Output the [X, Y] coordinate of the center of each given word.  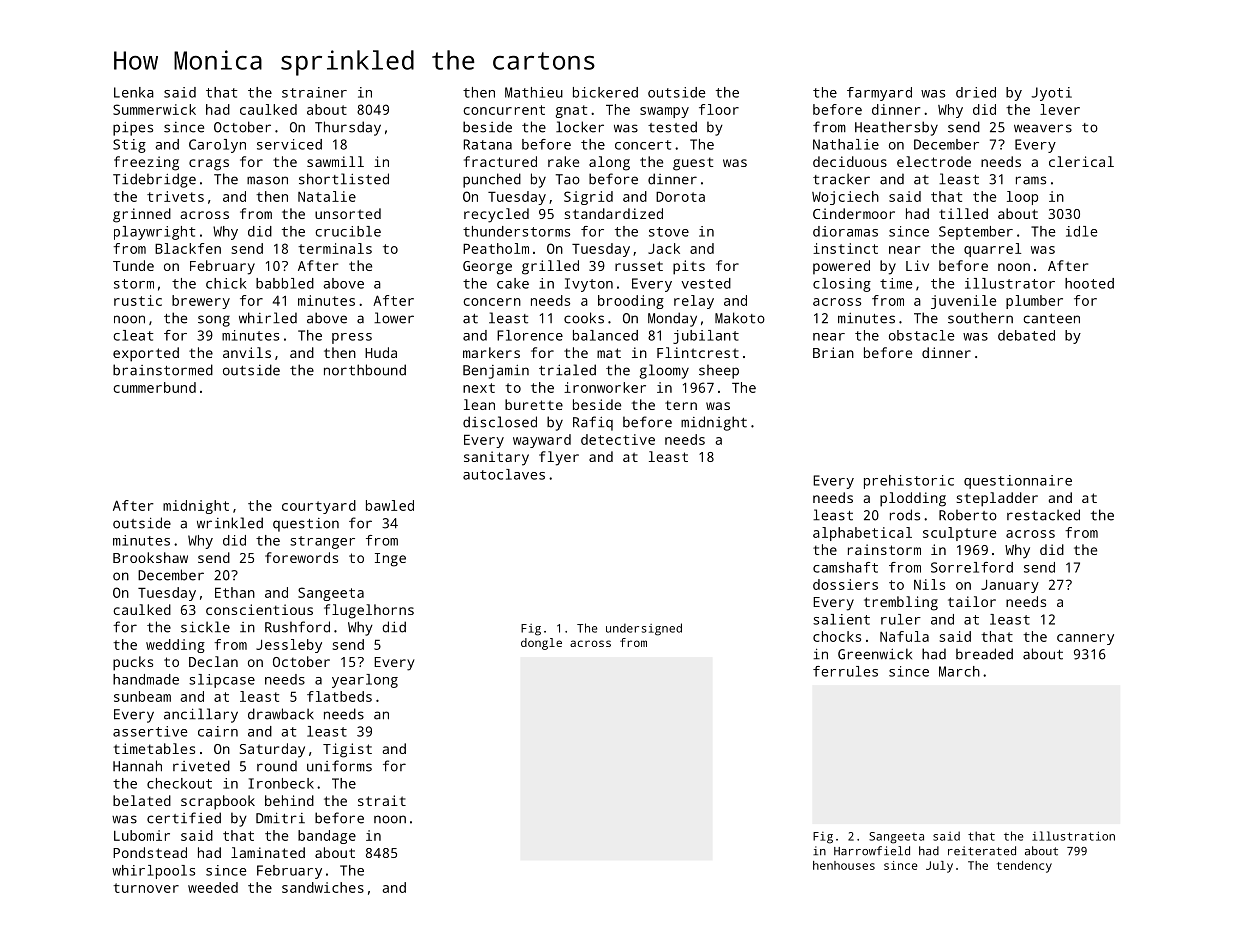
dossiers [845, 584]
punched [492, 180]
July [939, 867]
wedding [175, 646]
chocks [837, 636]
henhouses [844, 865]
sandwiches [323, 887]
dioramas [845, 231]
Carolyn [217, 146]
